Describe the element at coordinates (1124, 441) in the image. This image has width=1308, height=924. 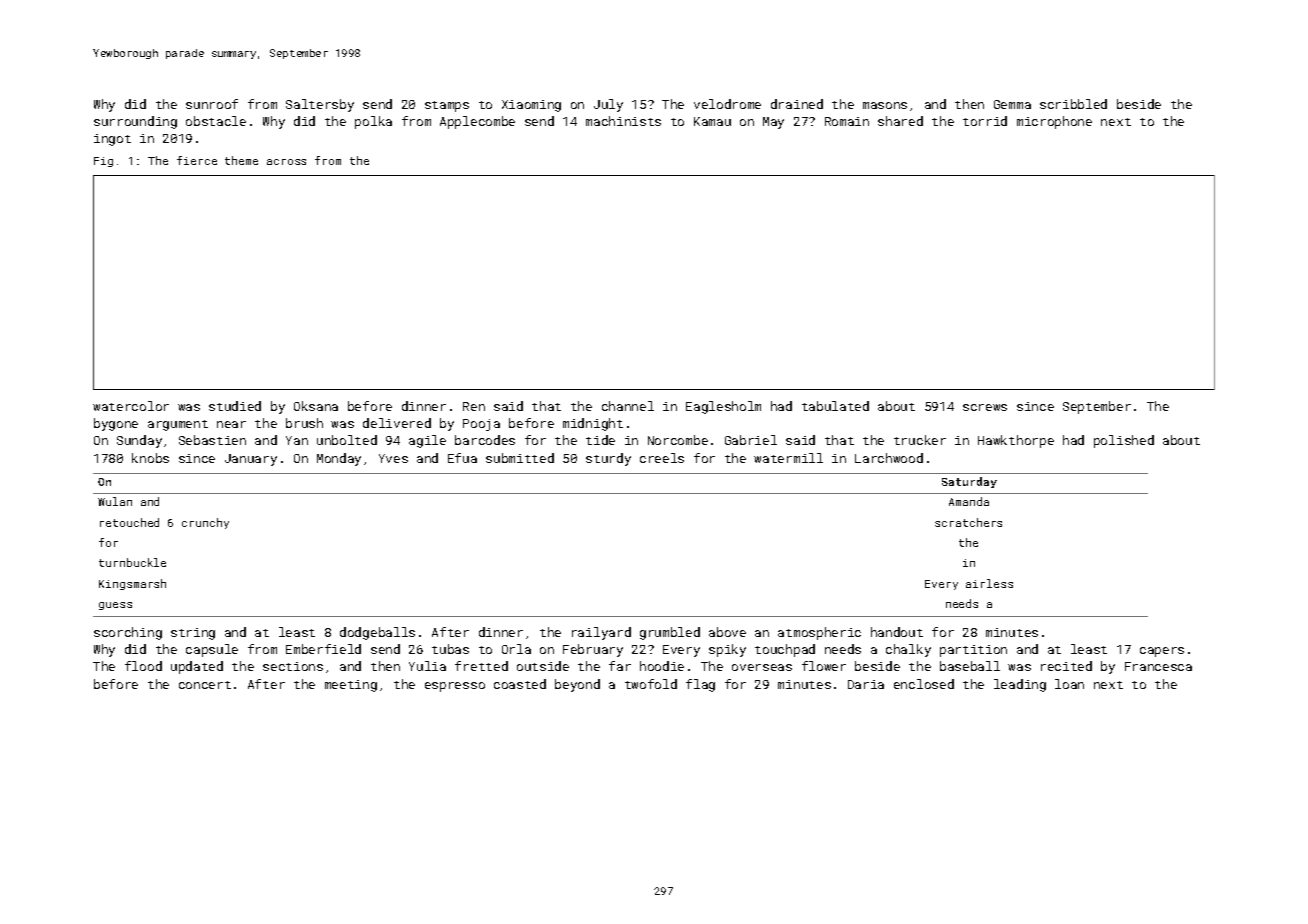
I see `polished` at that location.
